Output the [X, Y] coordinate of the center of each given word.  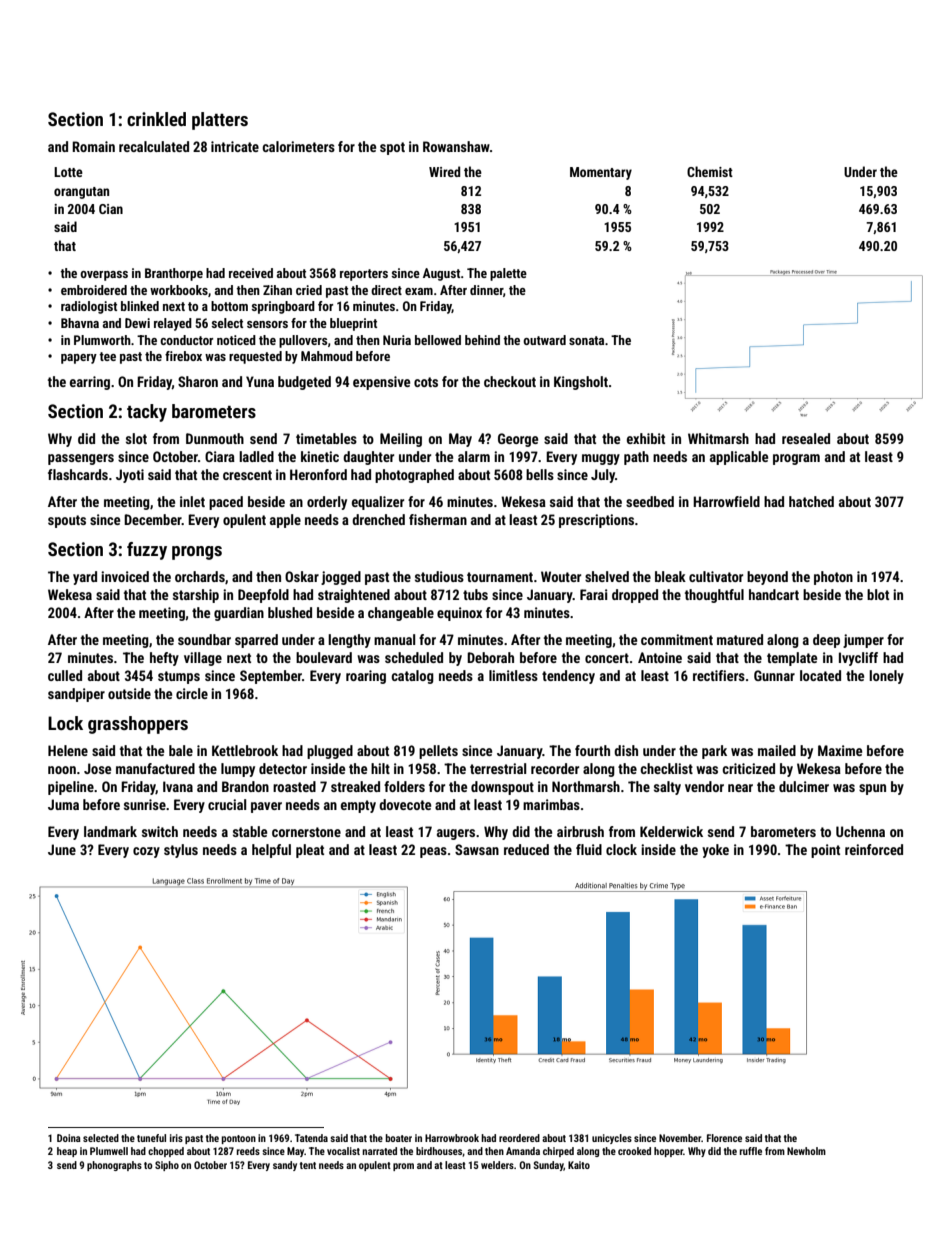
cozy [146, 852]
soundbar [204, 639]
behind [482, 340]
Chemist [710, 171]
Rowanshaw [456, 146]
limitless [513, 675]
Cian [111, 209]
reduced [526, 849]
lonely [886, 677]
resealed [806, 438]
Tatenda [311, 1138]
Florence [724, 1138]
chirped [558, 1152]
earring [90, 383]
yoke [715, 851]
